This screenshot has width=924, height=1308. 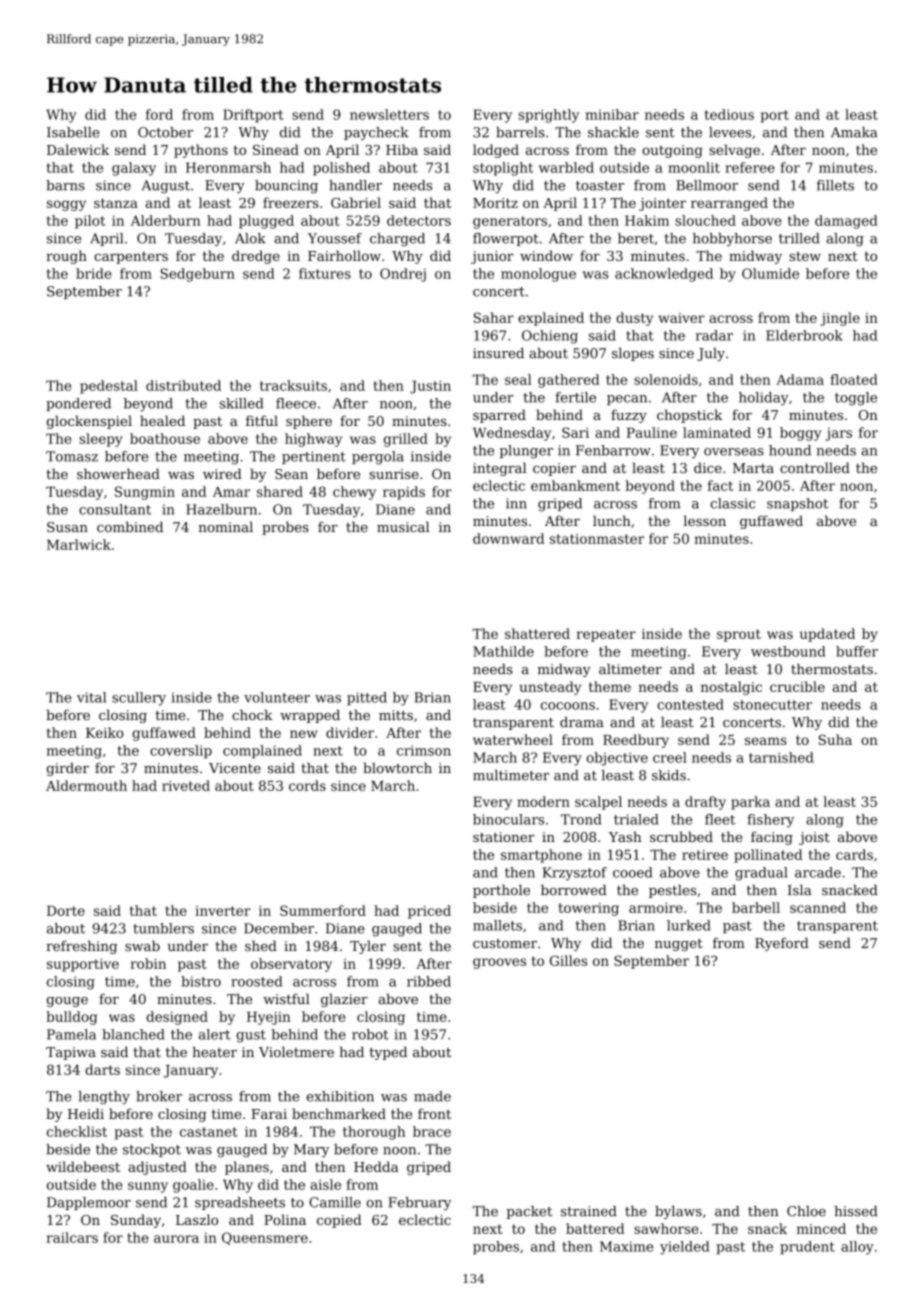 I want to click on musical, so click(x=403, y=526).
